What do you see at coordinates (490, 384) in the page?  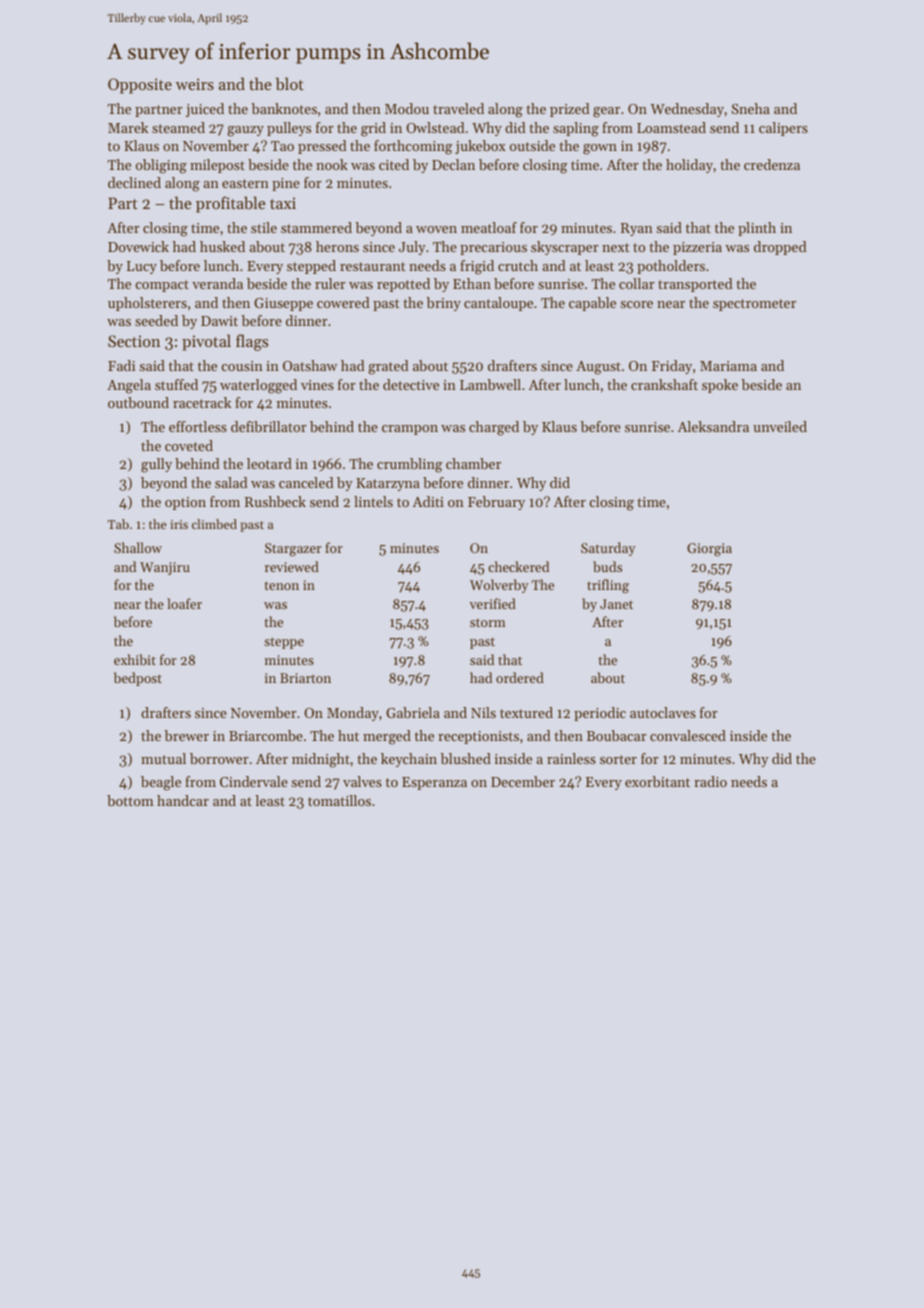 I see `Lambwell` at bounding box center [490, 384].
